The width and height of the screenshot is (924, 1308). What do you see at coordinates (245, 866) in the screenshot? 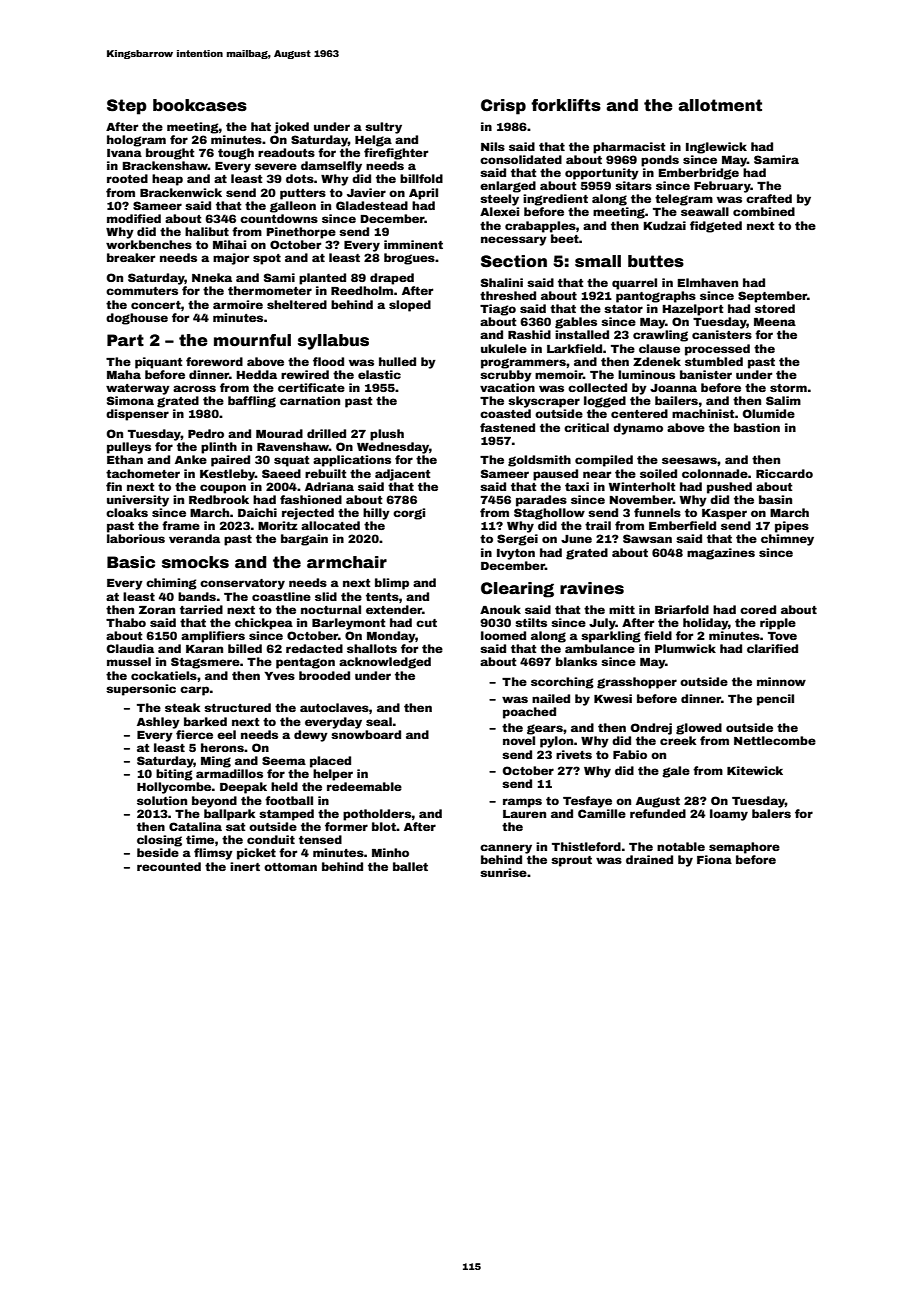
I see `inert` at bounding box center [245, 866].
